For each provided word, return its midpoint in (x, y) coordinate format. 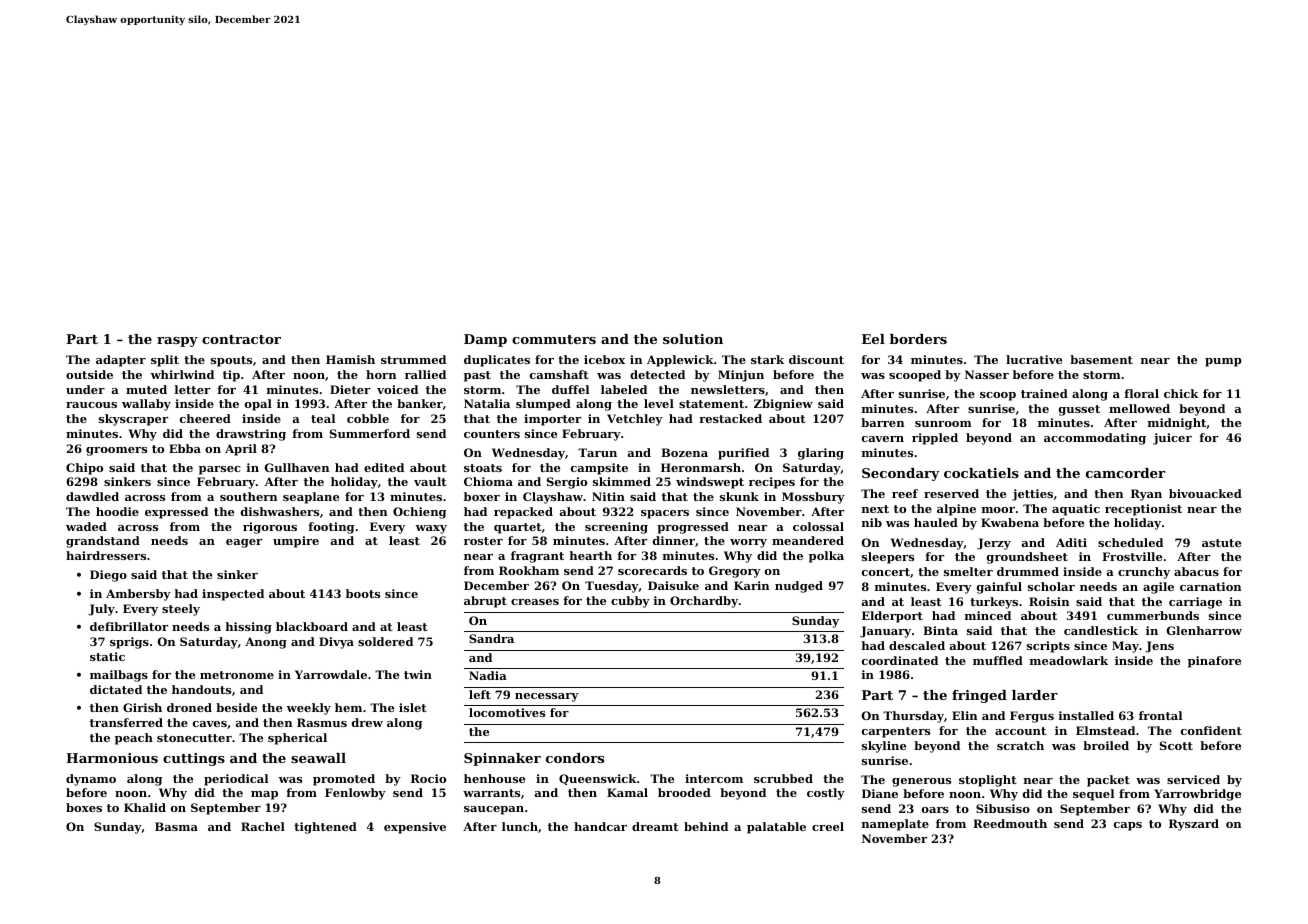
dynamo (91, 780)
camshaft (559, 374)
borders (918, 339)
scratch (1020, 745)
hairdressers (106, 555)
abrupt (485, 602)
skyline (884, 747)
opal (258, 405)
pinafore (1214, 662)
